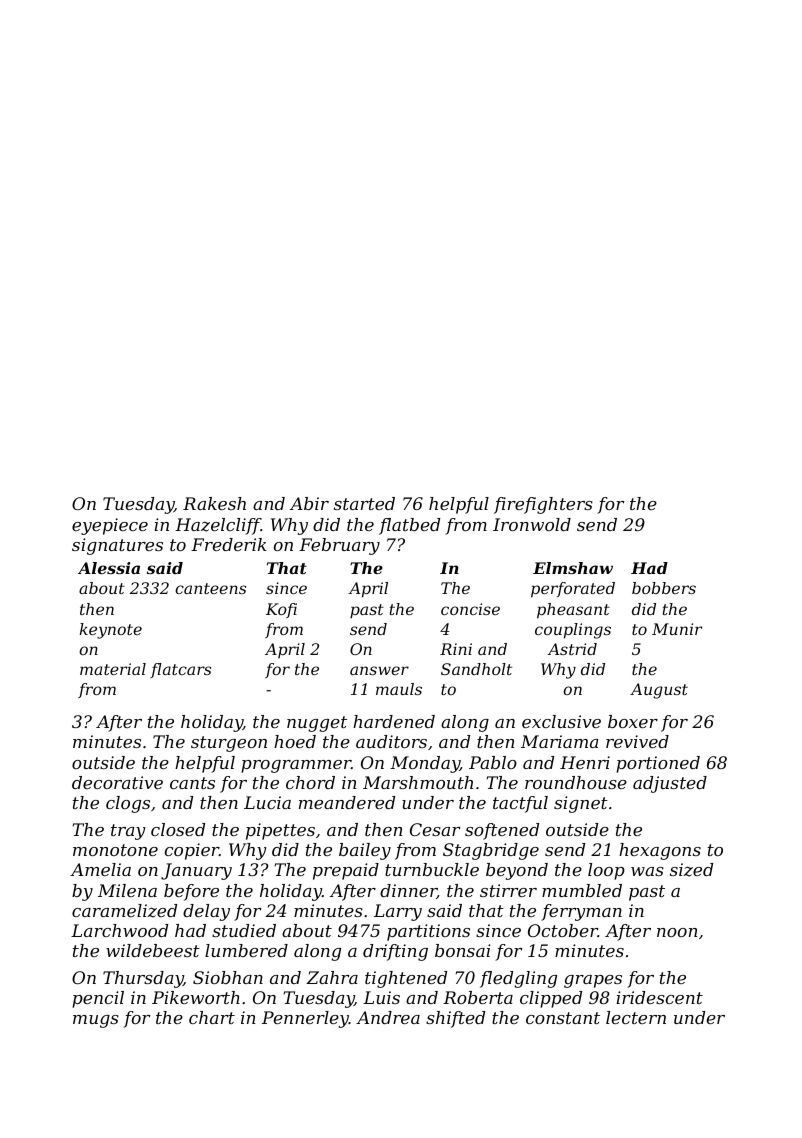 The height and width of the screenshot is (1138, 802). What do you see at coordinates (532, 524) in the screenshot?
I see `Ironwold` at bounding box center [532, 524].
